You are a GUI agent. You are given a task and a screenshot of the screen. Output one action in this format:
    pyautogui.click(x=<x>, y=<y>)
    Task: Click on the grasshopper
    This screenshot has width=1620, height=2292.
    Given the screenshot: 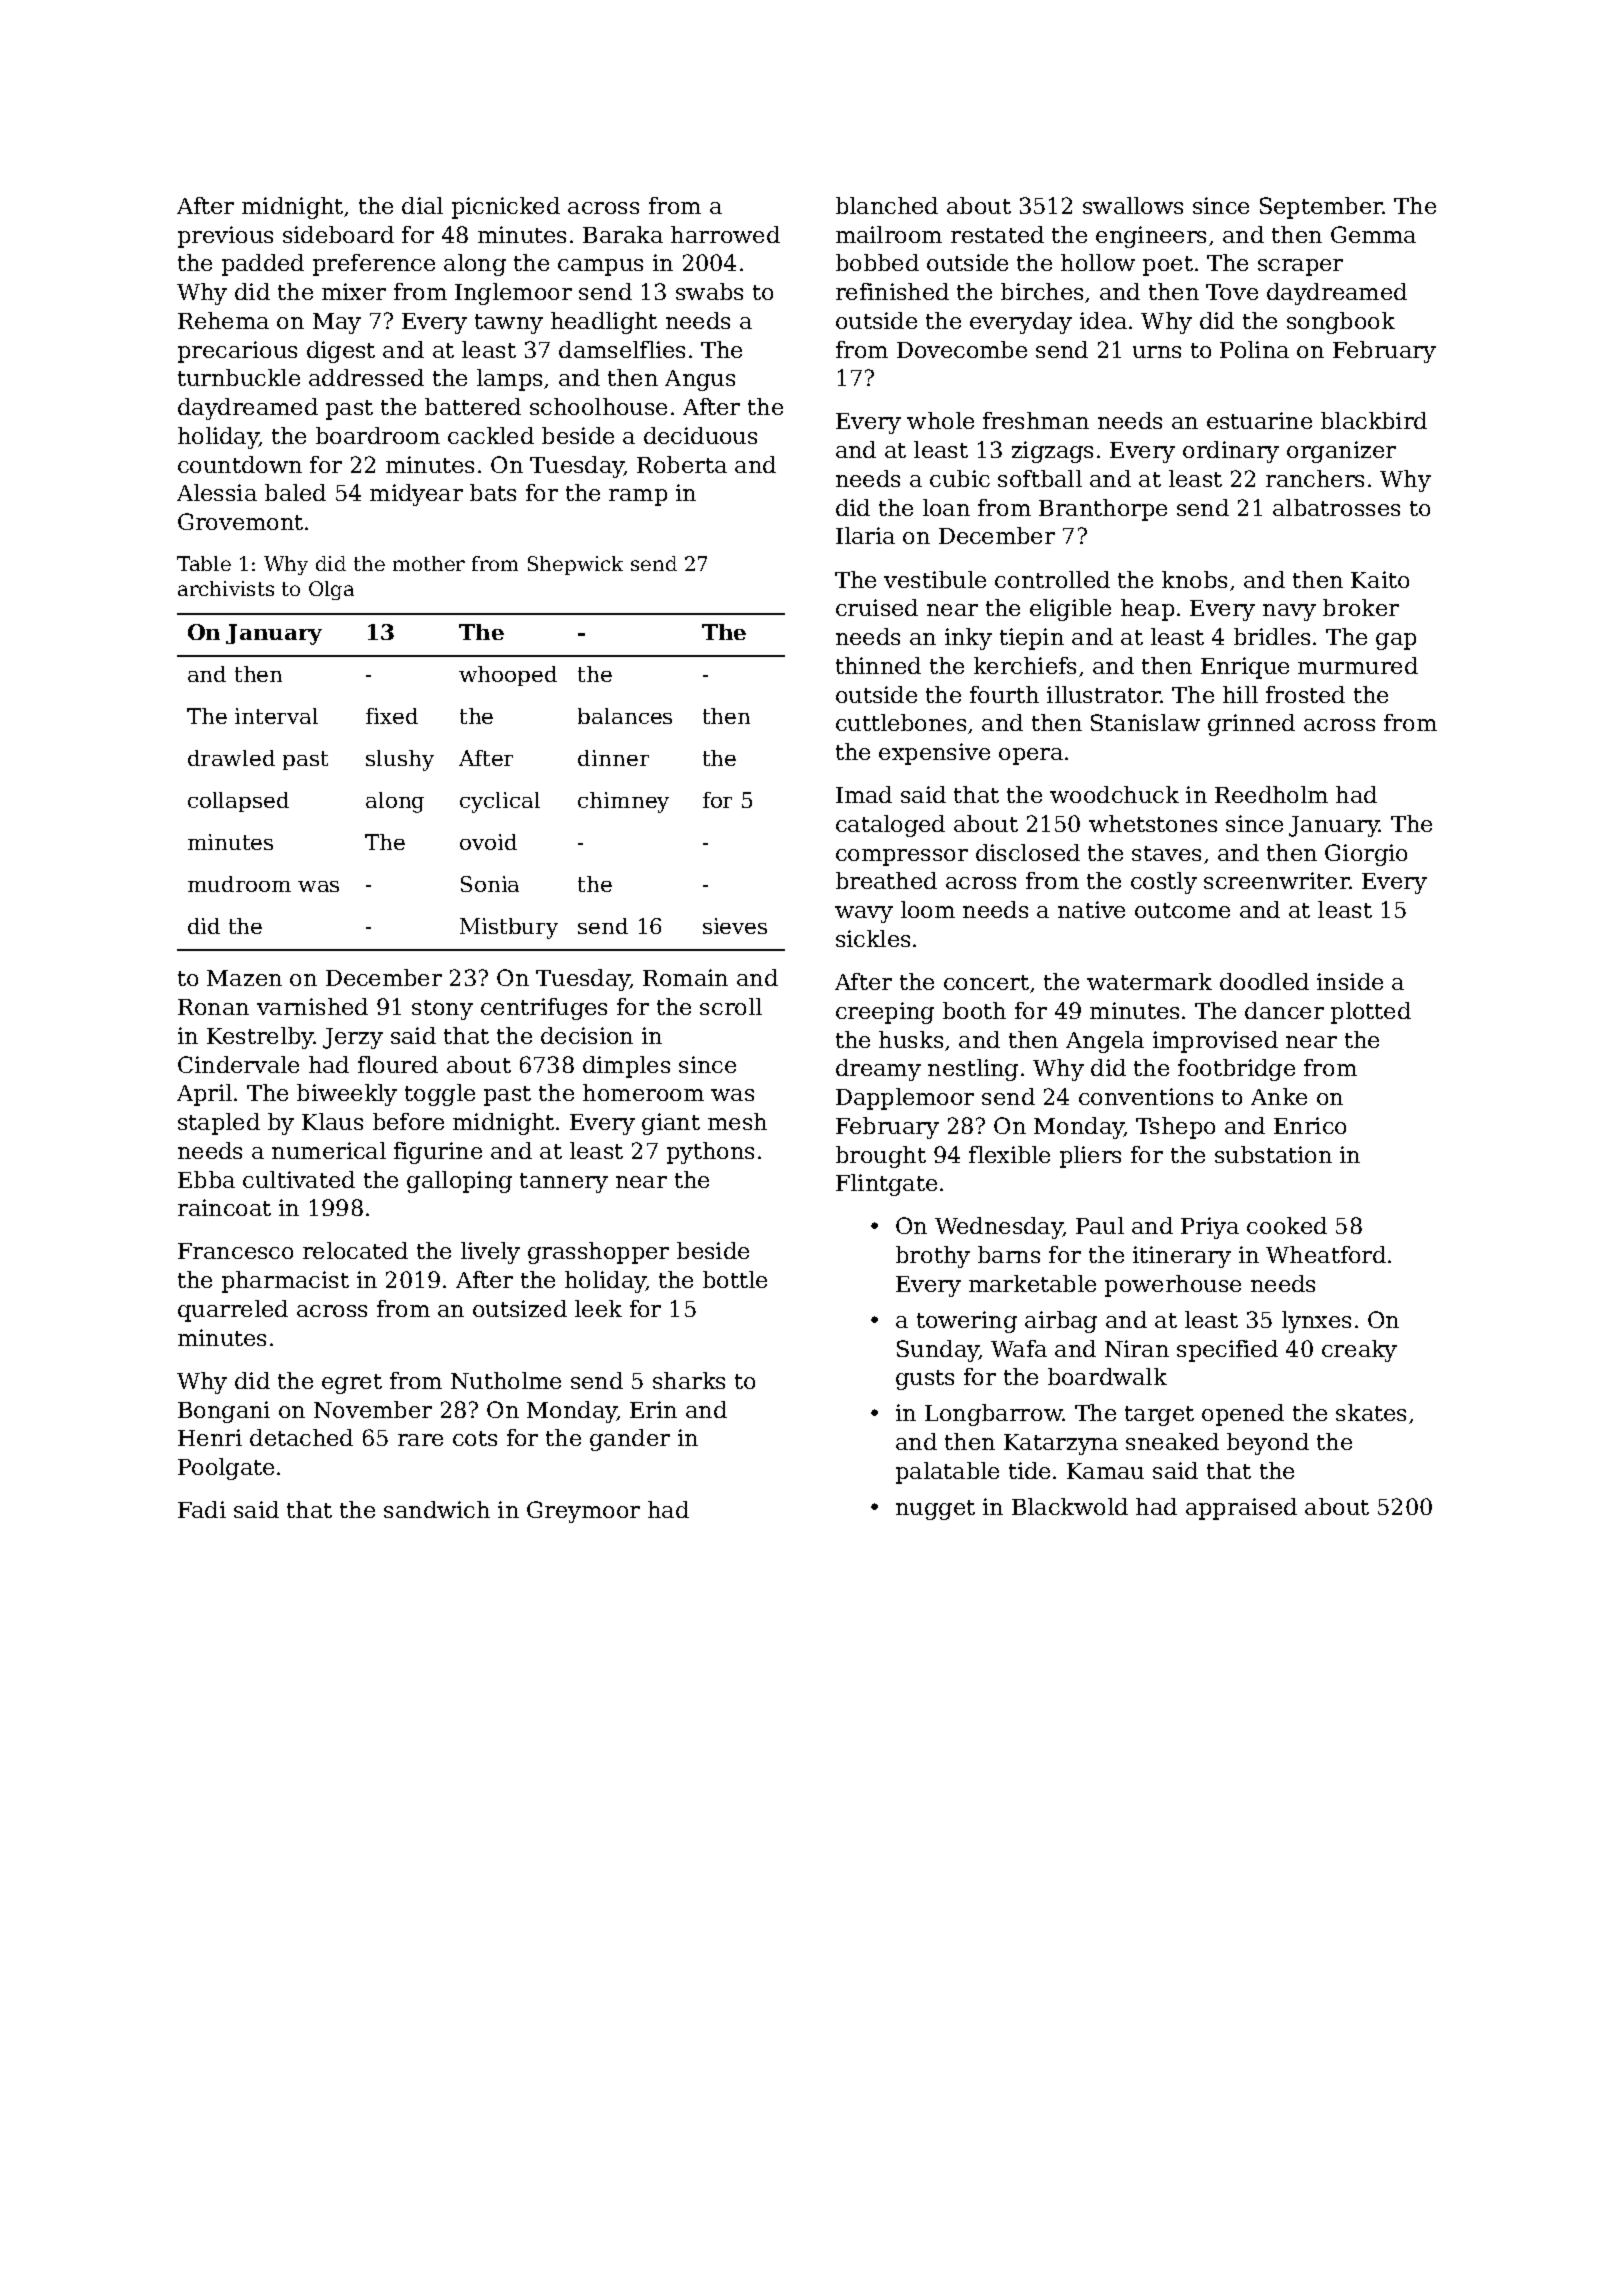 What is the action you would take?
    pyautogui.click(x=598, y=1253)
